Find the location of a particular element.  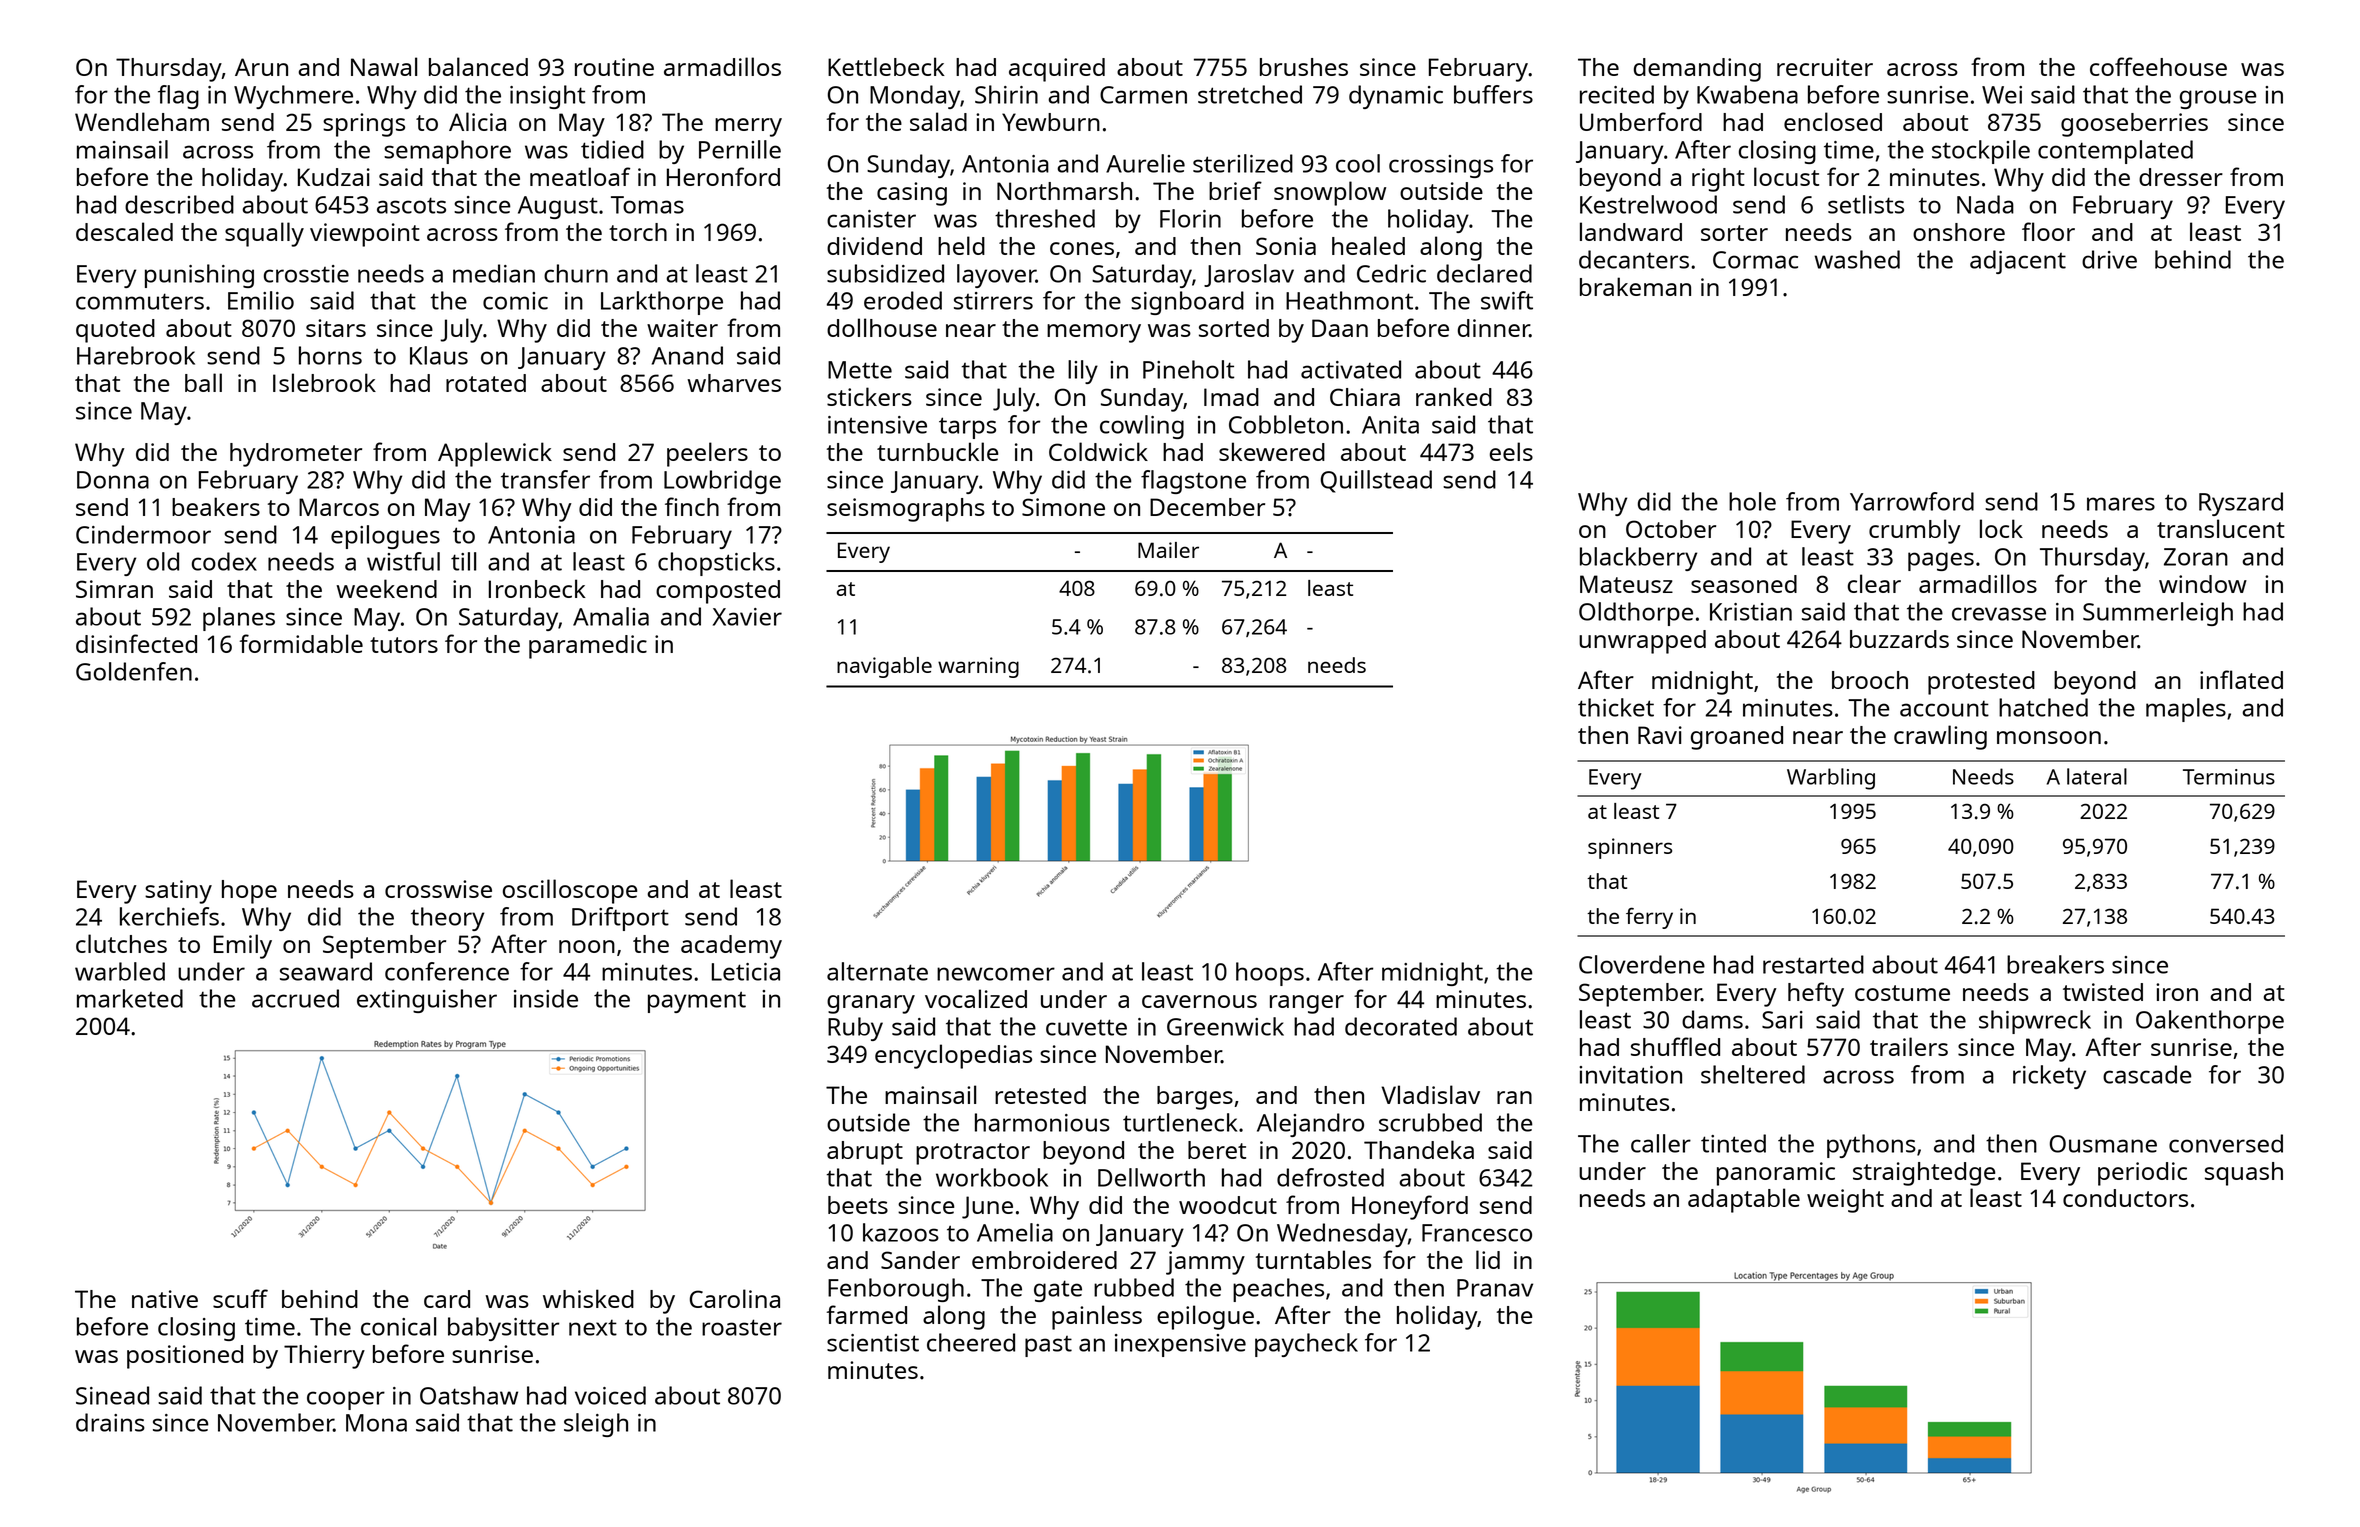

Ousmane is located at coordinates (2103, 1144).
